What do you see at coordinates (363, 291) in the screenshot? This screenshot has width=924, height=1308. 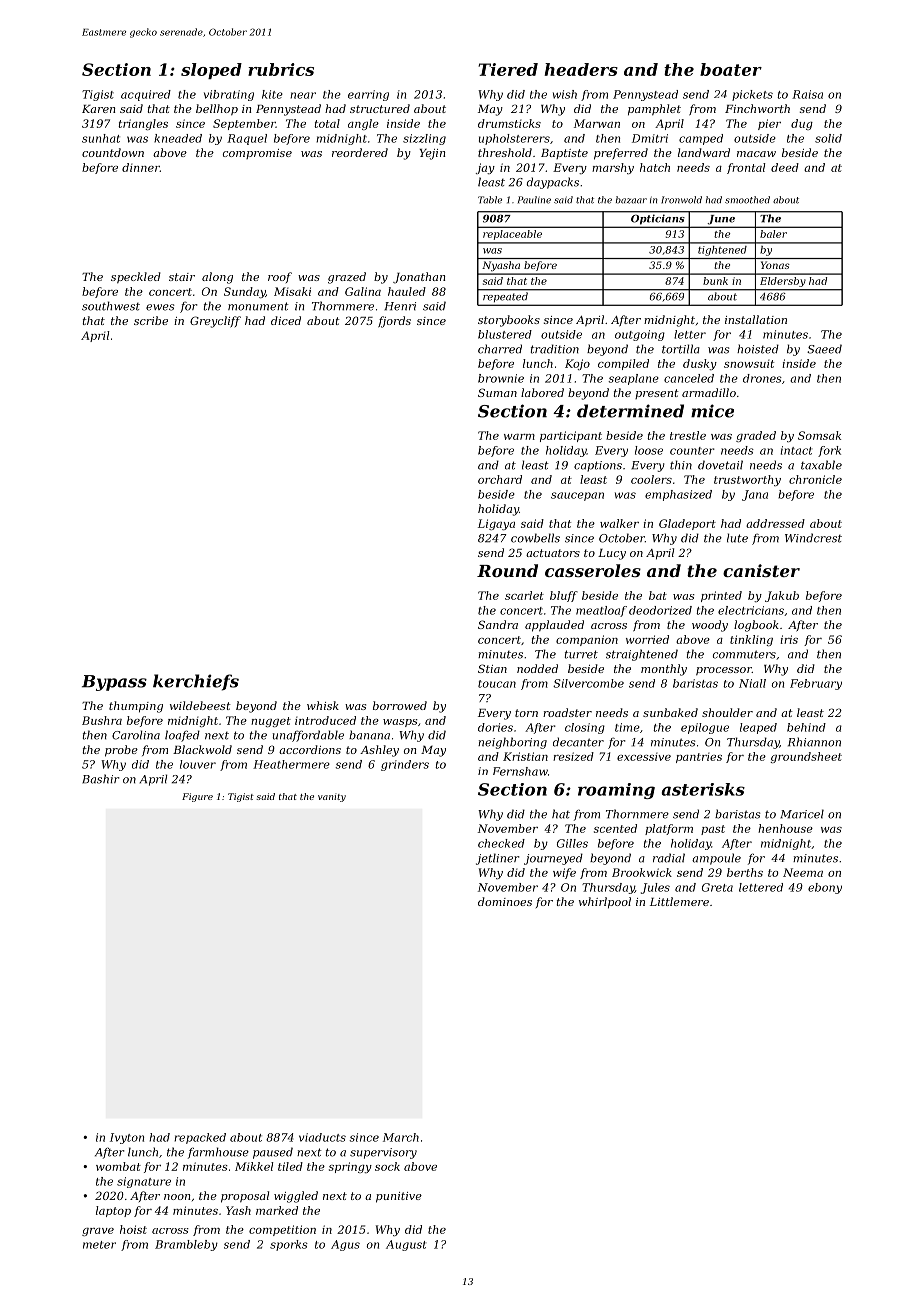 I see `Galina` at bounding box center [363, 291].
